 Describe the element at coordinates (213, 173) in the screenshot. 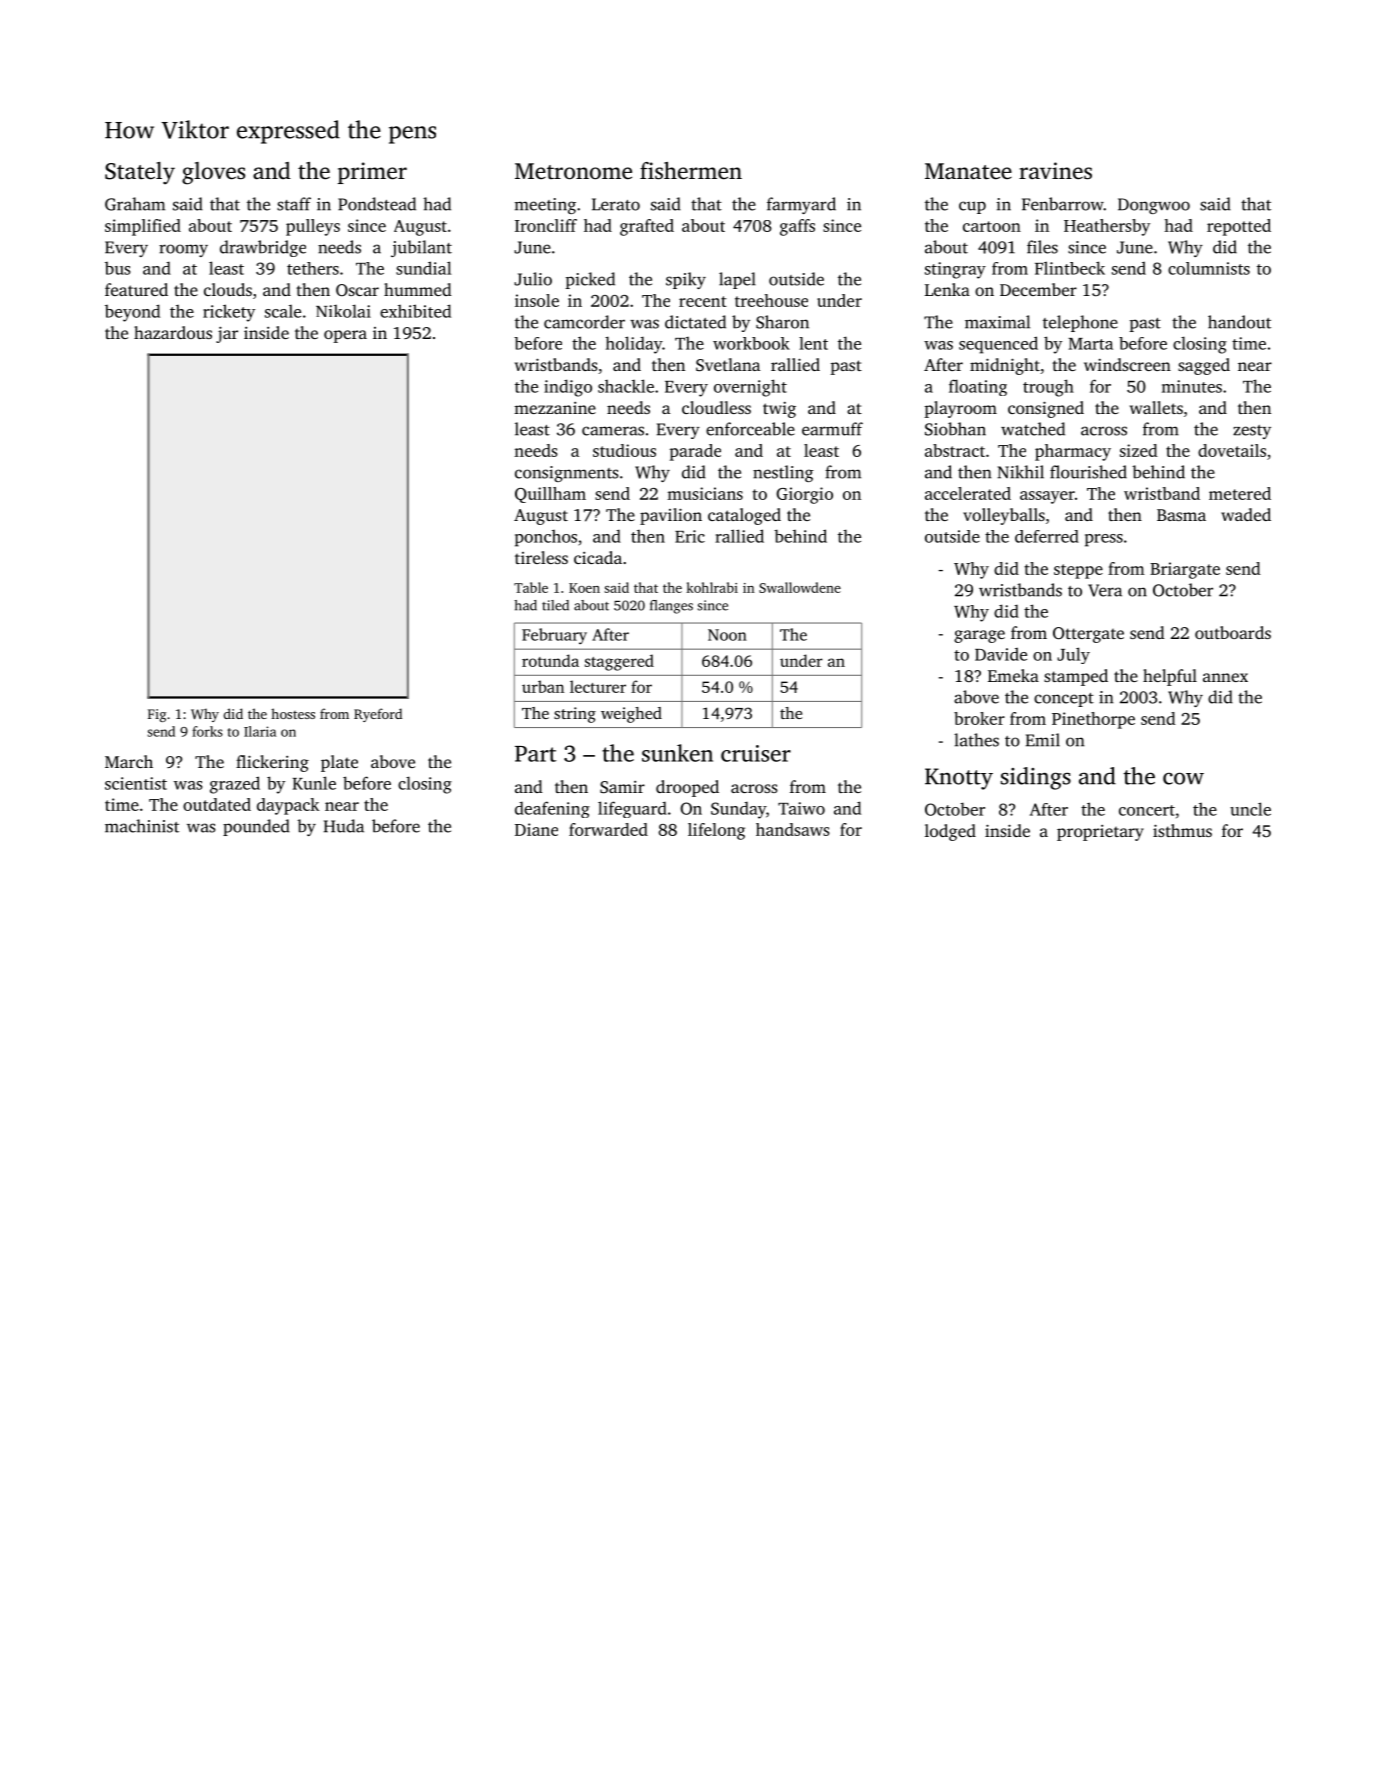

I see `gloves` at that location.
